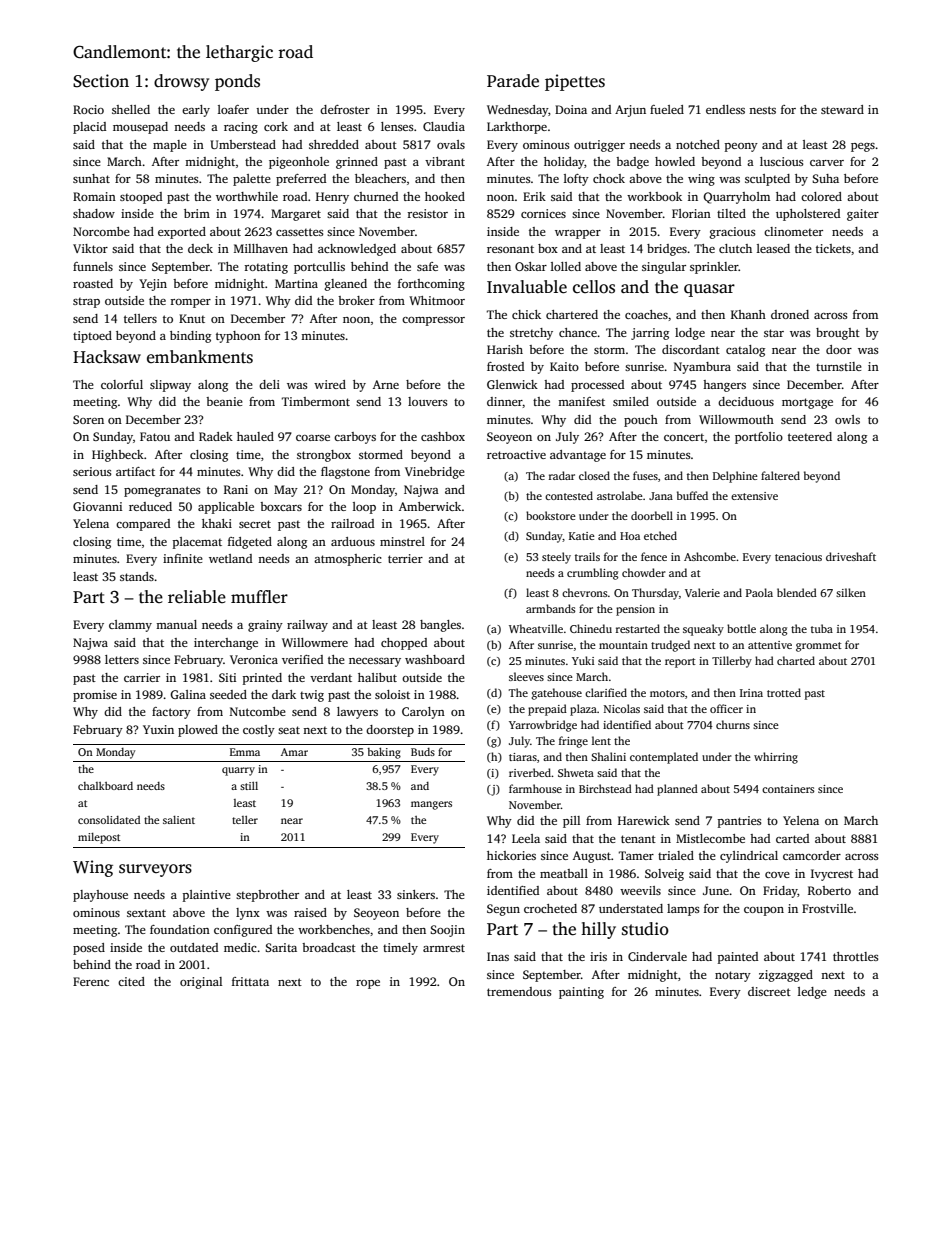  I want to click on mortgage, so click(807, 403).
